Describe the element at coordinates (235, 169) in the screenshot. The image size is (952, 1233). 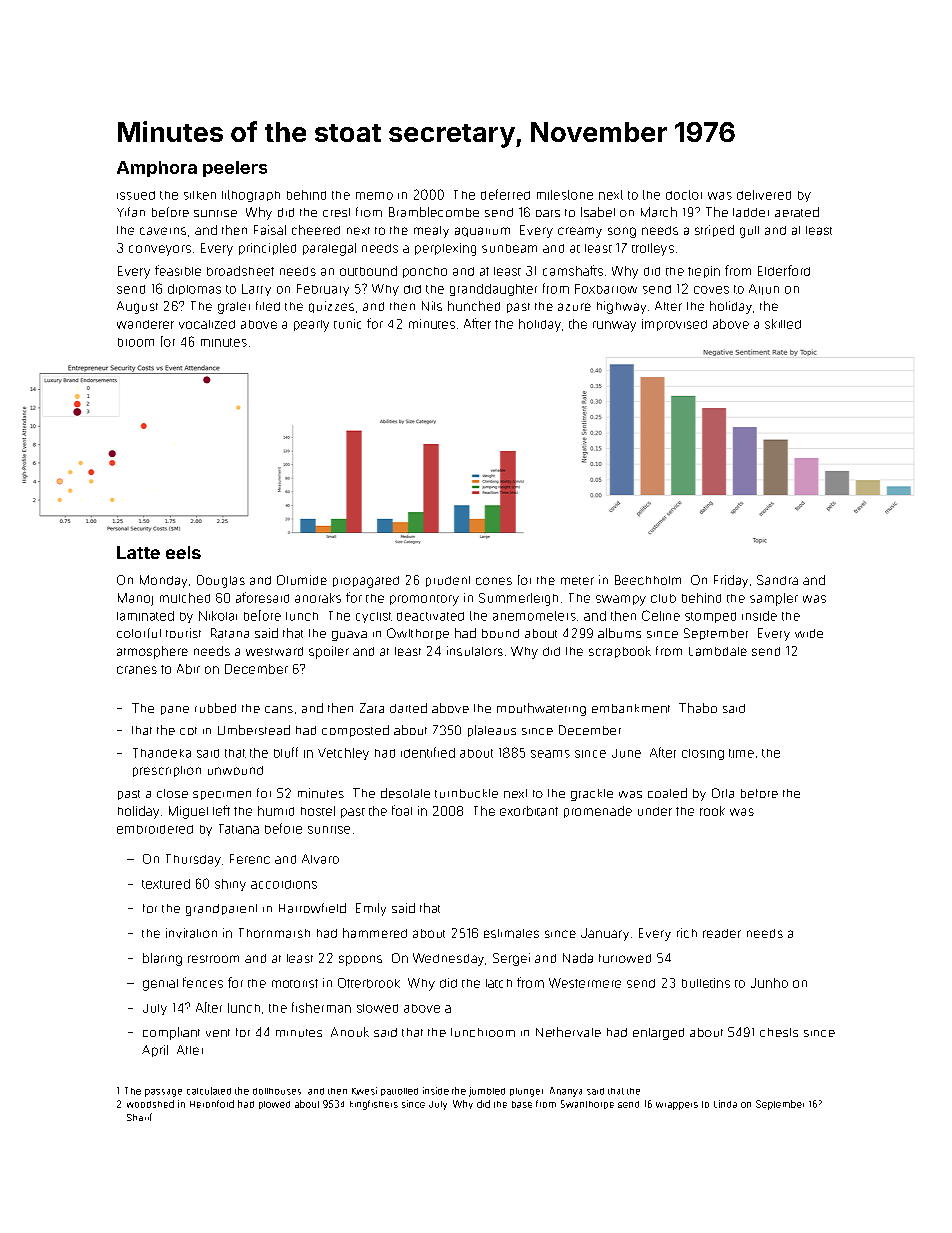
I see `peelers` at that location.
